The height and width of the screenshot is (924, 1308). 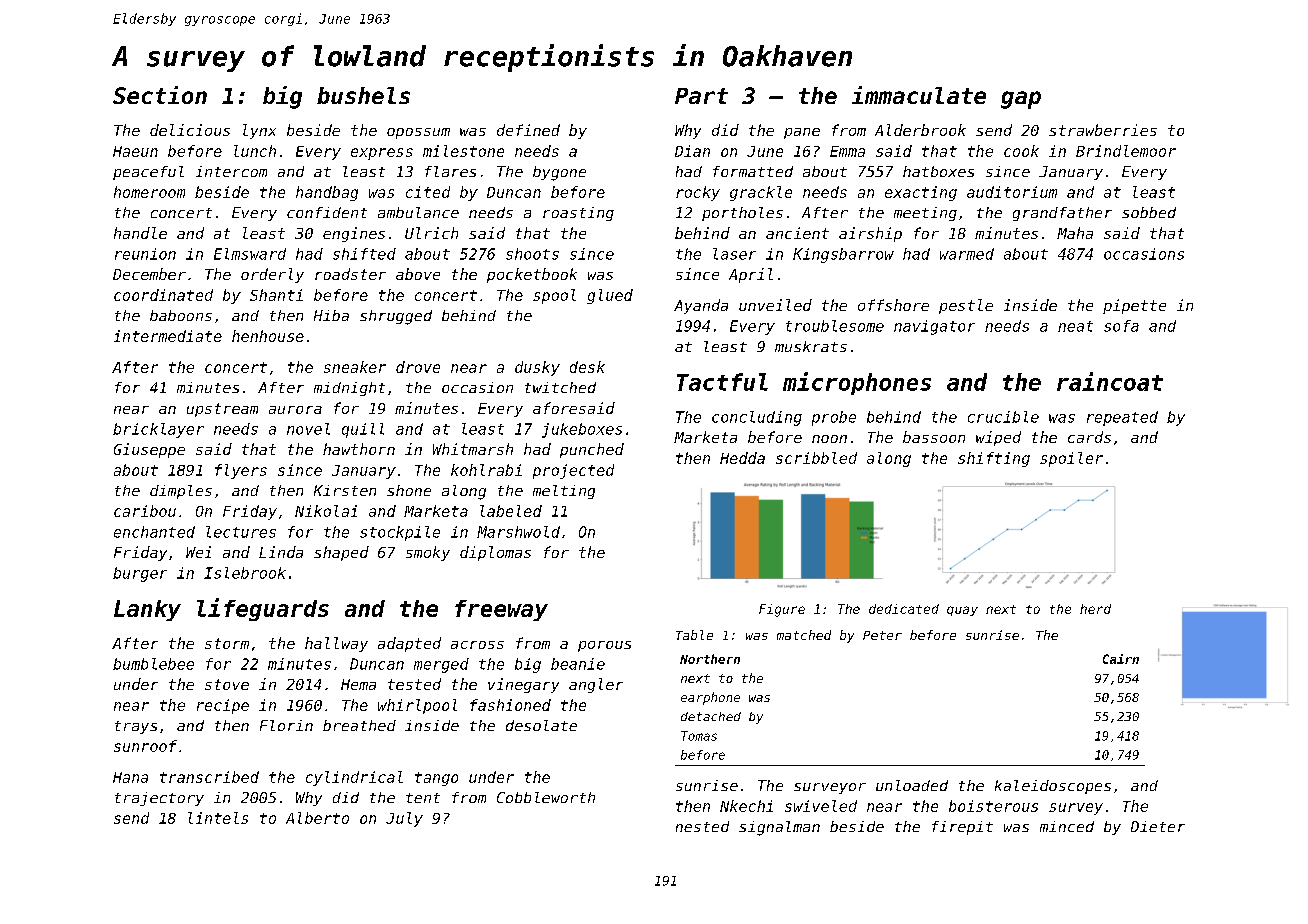 What do you see at coordinates (140, 574) in the screenshot?
I see `burger` at bounding box center [140, 574].
